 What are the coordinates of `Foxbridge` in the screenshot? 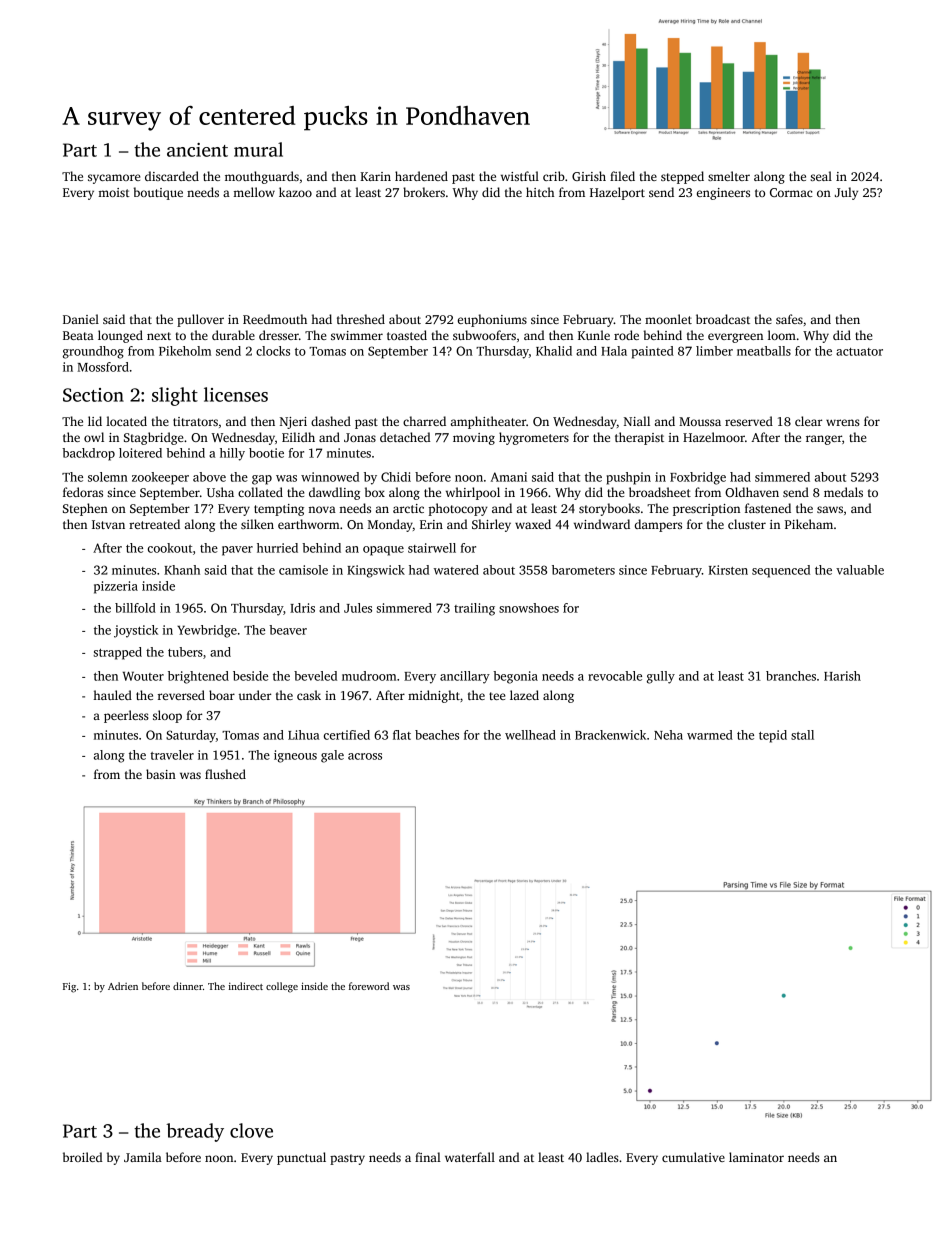 It's located at (698, 478).
